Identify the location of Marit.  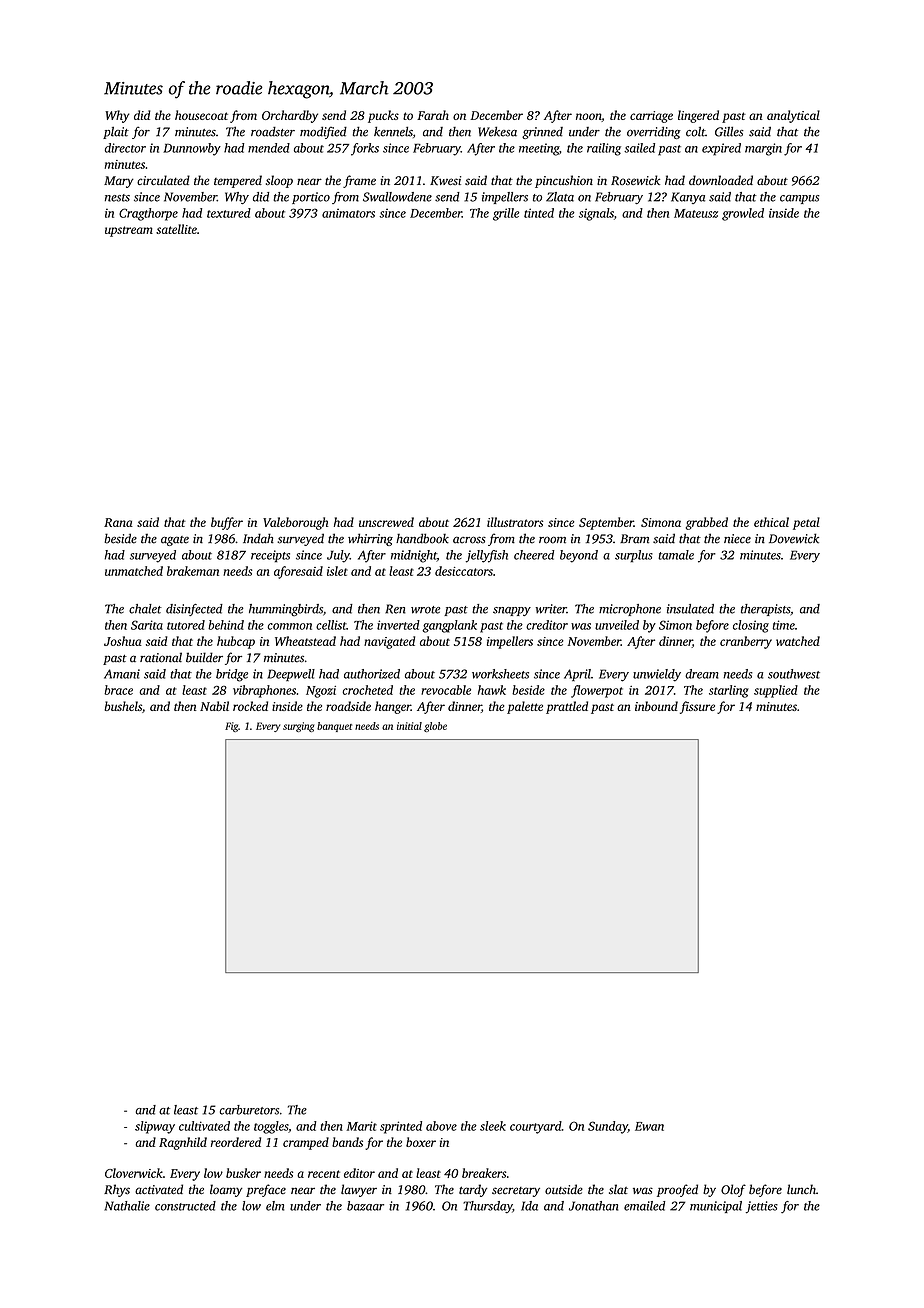
(361, 1126).
